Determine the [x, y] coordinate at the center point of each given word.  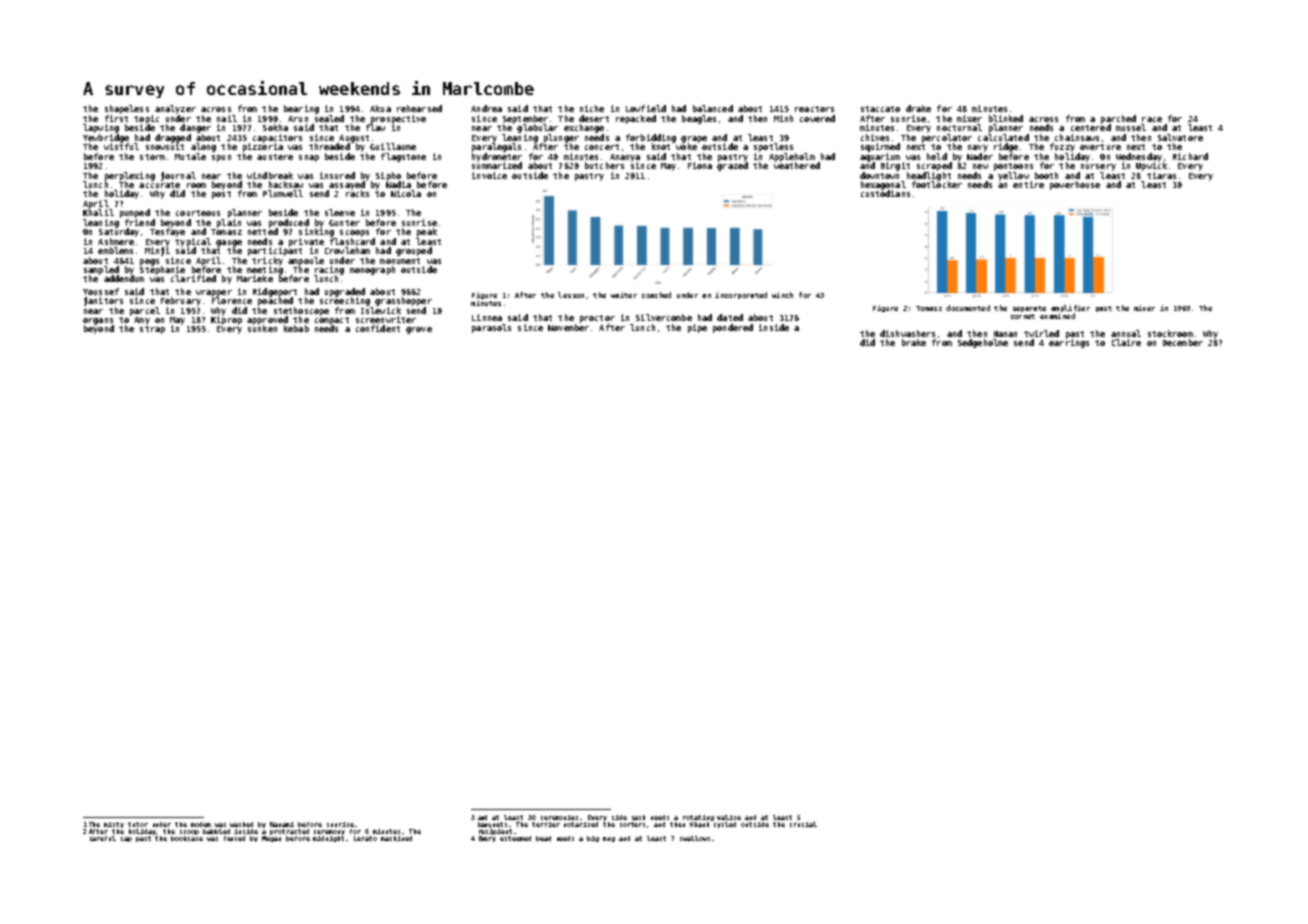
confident [378, 328]
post [221, 195]
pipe [697, 328]
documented [968, 308]
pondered [733, 328]
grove [419, 330]
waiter [624, 295]
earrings [1069, 343]
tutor [138, 824]
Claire [1126, 342]
